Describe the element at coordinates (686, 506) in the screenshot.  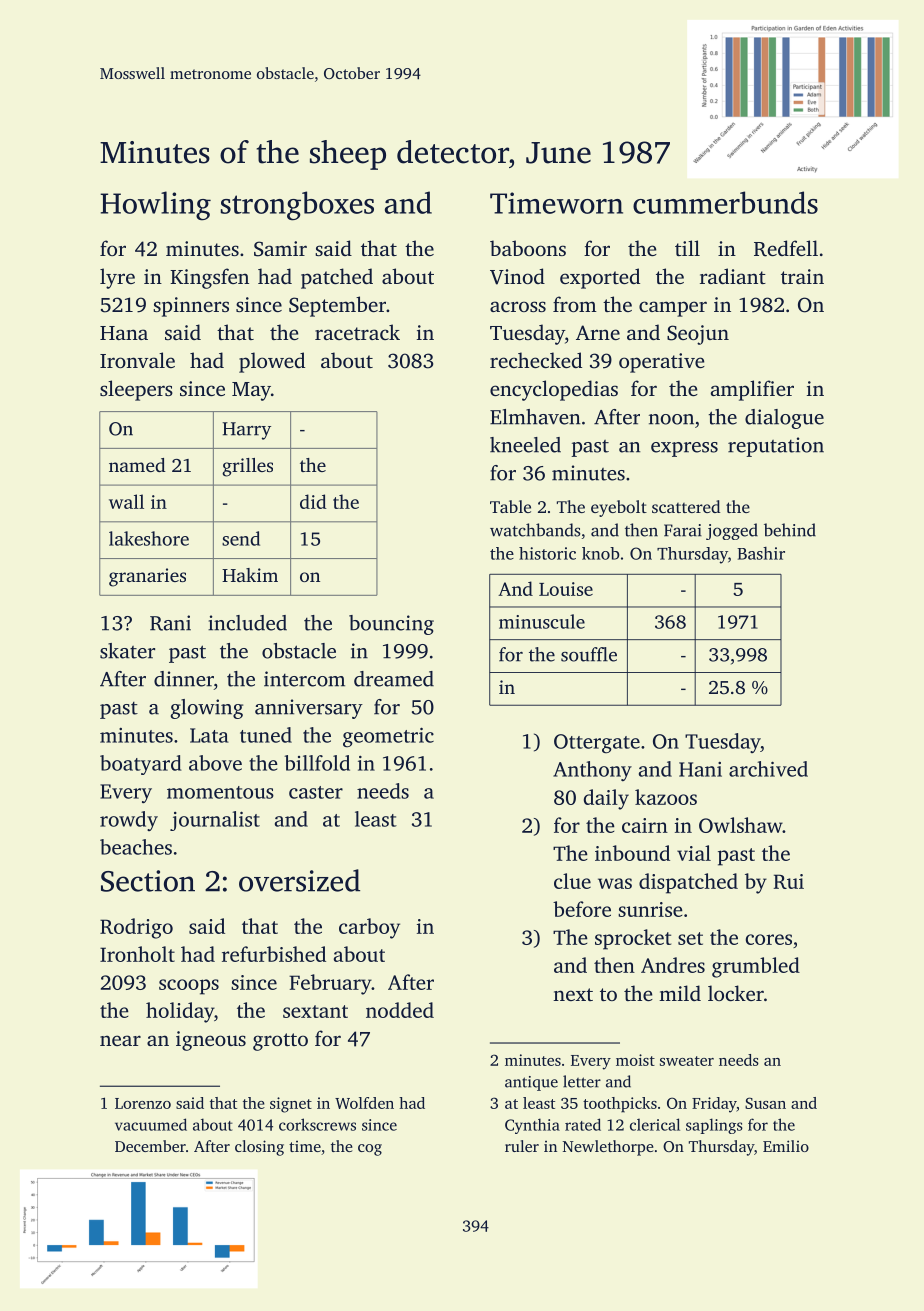
I see `scattered` at that location.
